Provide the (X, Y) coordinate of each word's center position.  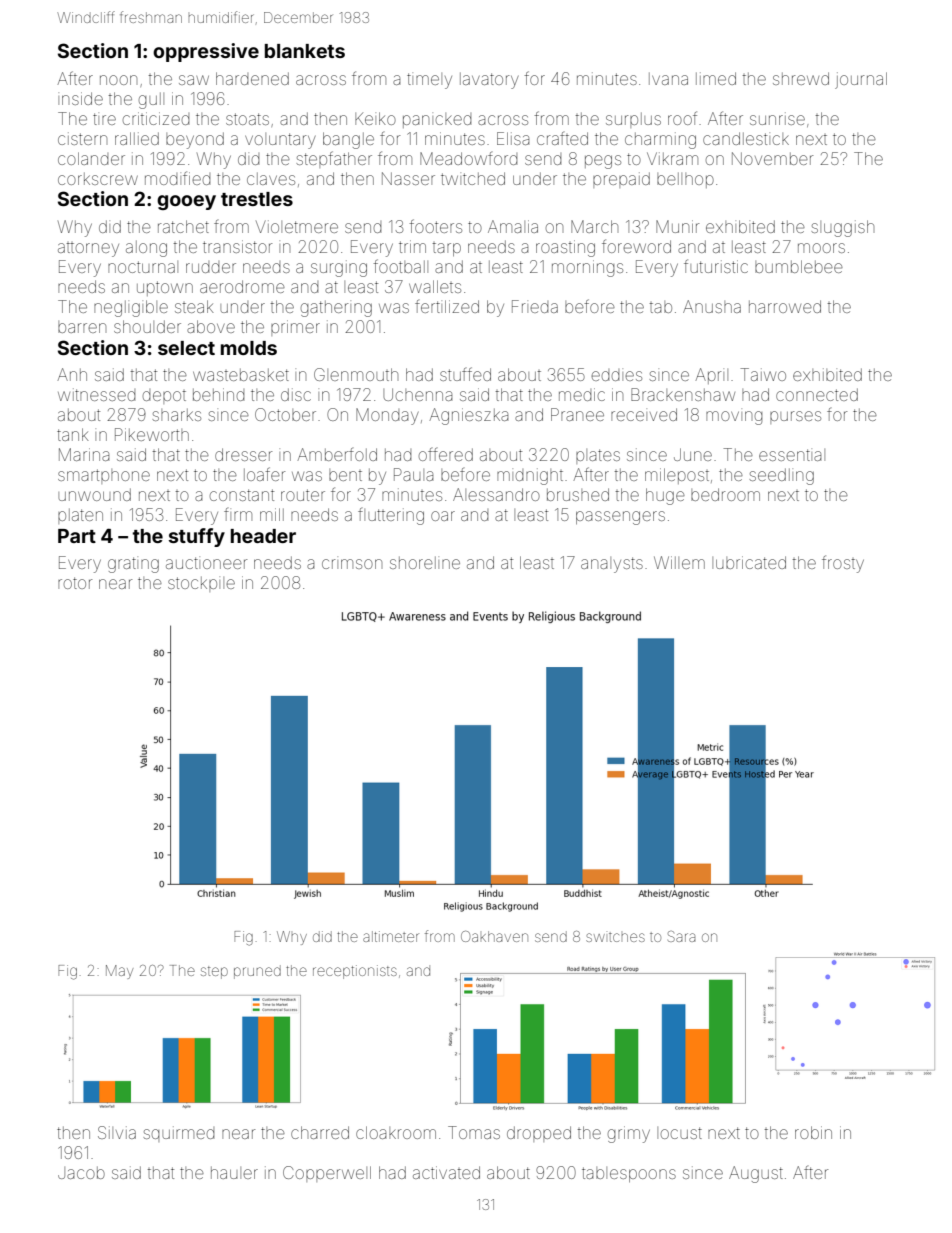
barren (82, 327)
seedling (781, 476)
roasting (565, 248)
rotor (75, 583)
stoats (247, 119)
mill (272, 514)
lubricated (749, 562)
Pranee (577, 414)
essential (792, 455)
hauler (234, 1173)
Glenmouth (356, 374)
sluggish (842, 228)
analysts (612, 565)
